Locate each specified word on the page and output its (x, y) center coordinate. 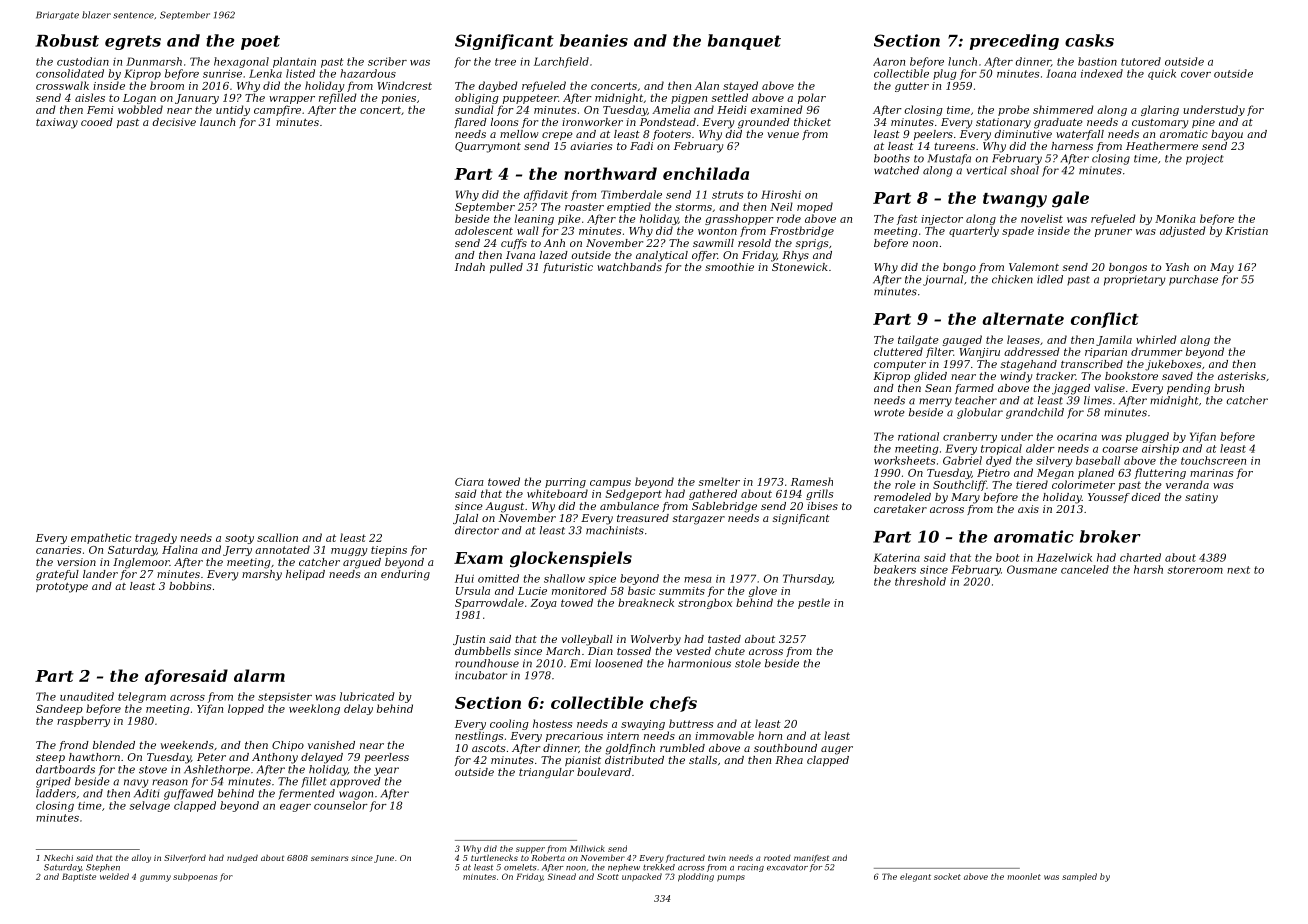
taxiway (57, 123)
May (1222, 268)
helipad (305, 575)
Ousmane (1032, 569)
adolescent (484, 230)
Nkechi (58, 857)
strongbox (705, 603)
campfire (277, 110)
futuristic (568, 268)
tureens (955, 146)
